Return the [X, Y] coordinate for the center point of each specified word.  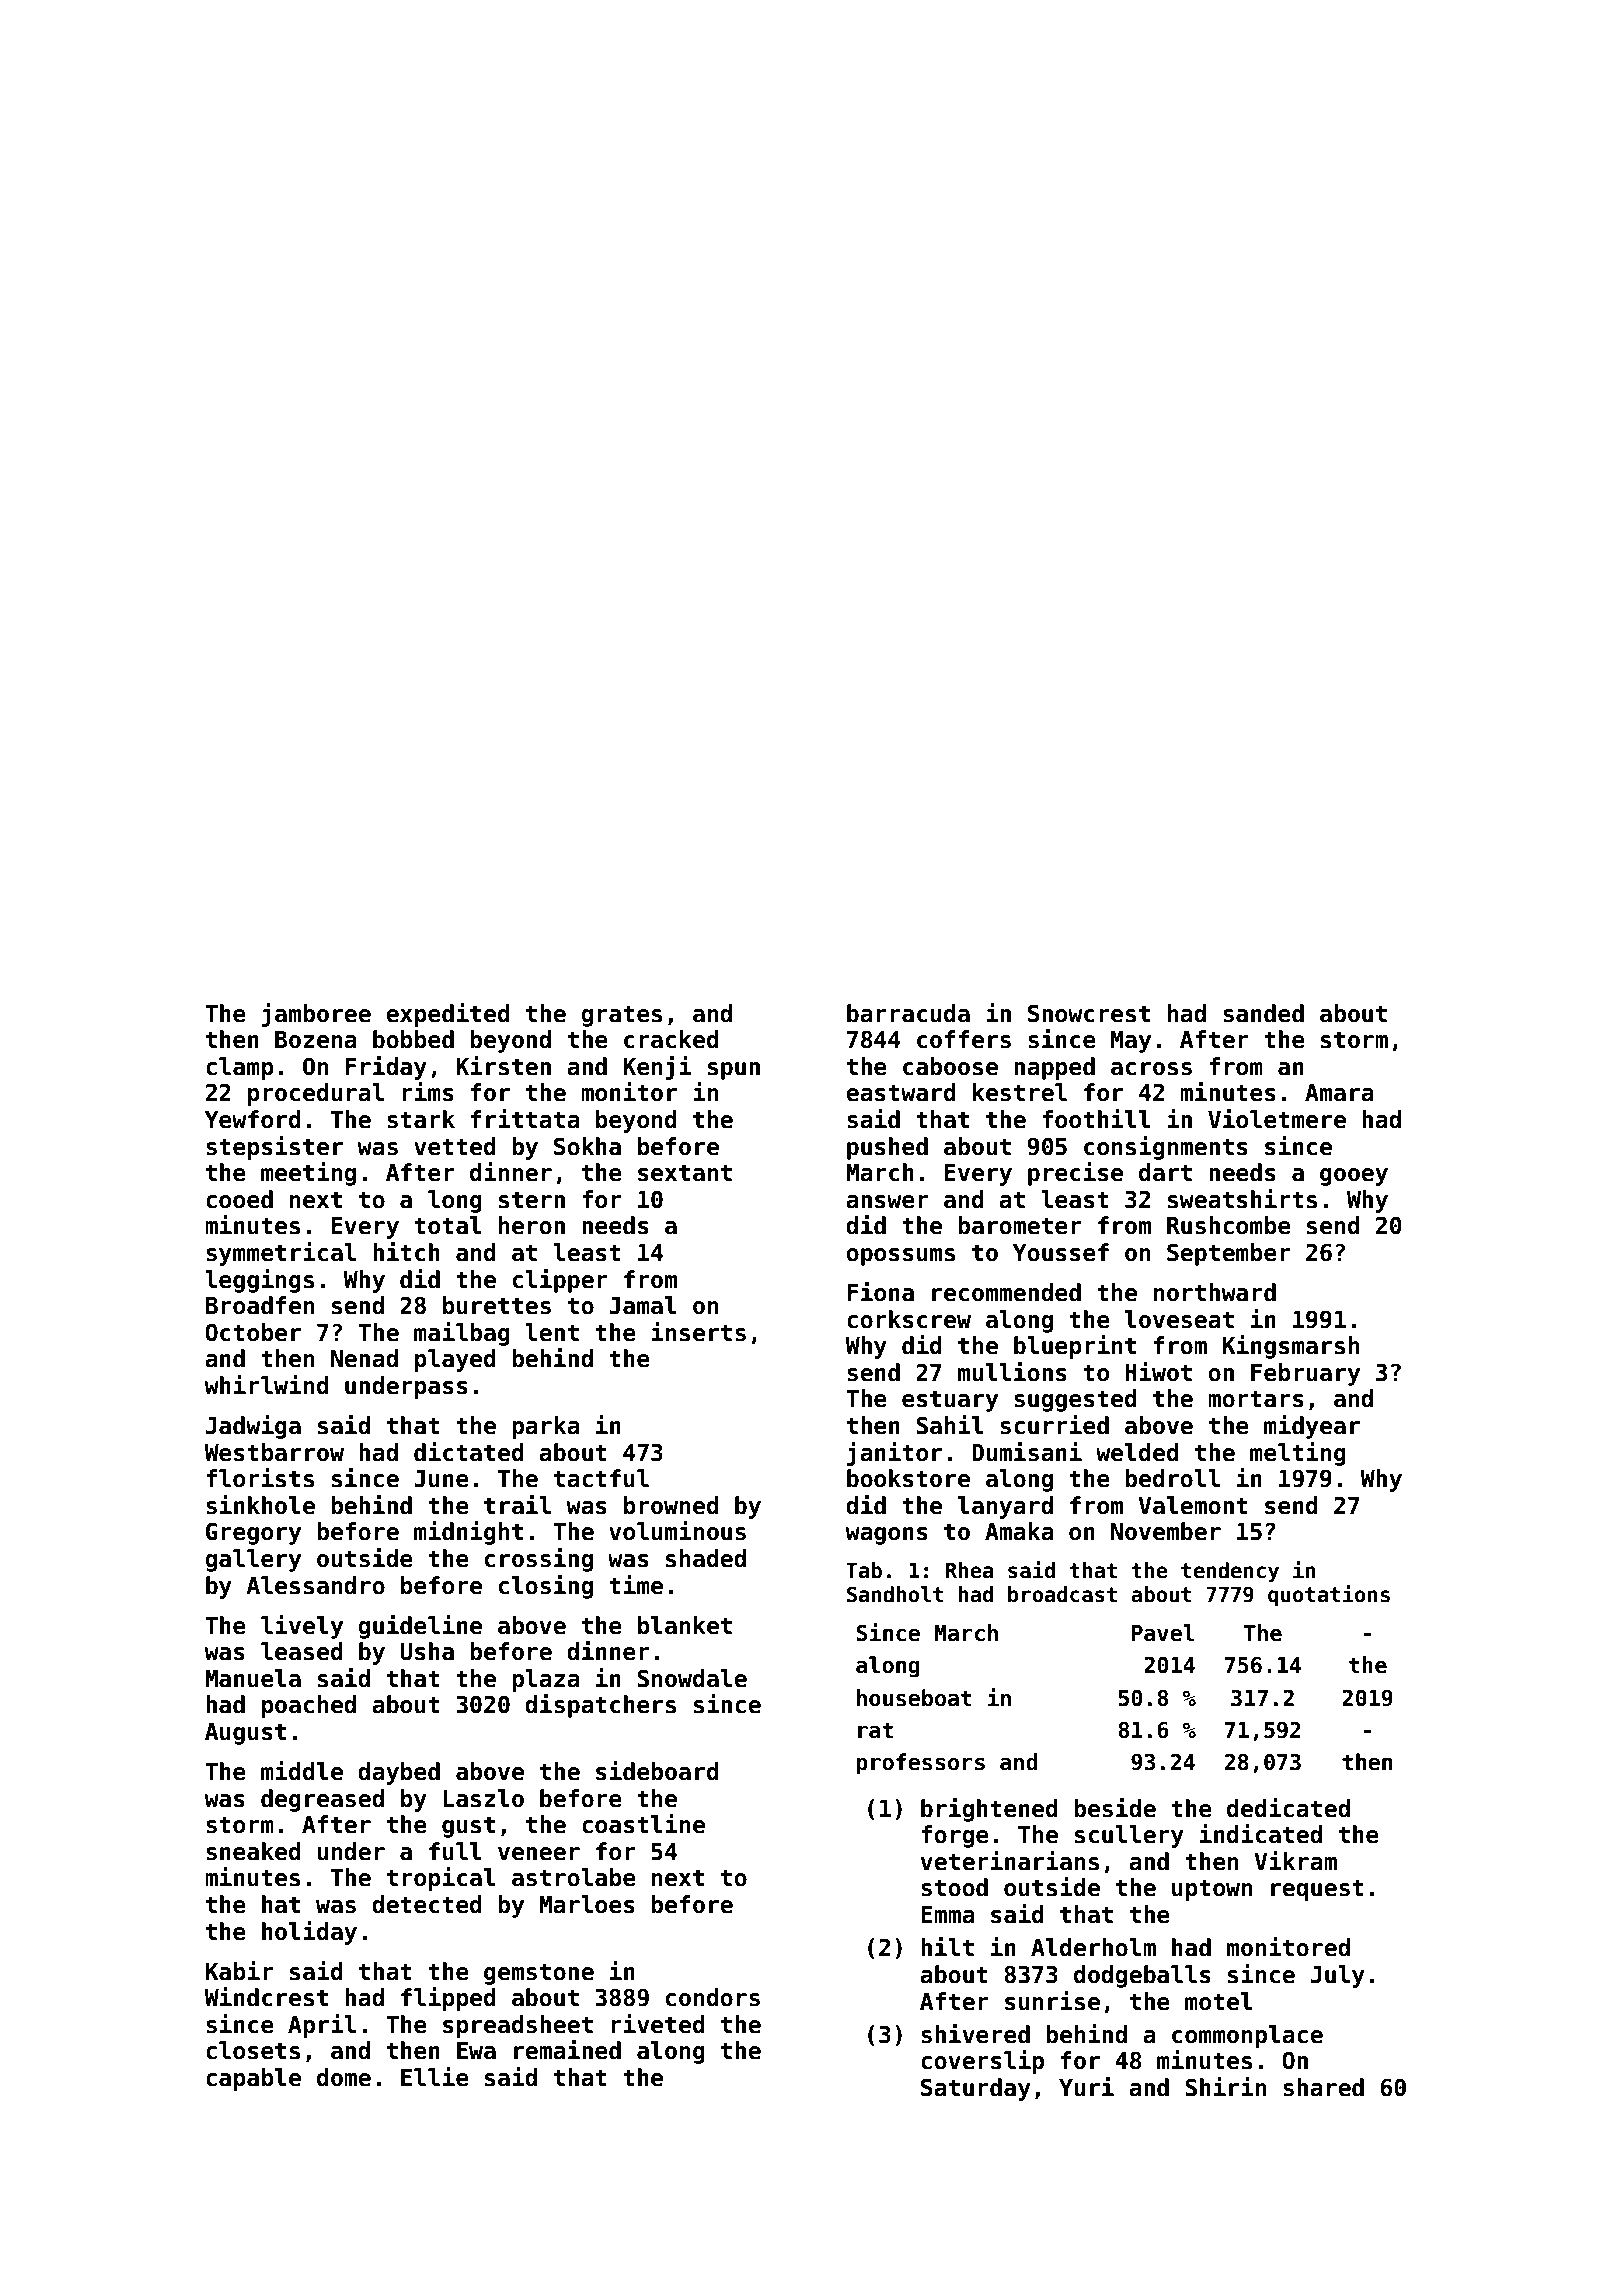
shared [1323, 2087]
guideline [420, 1627]
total [448, 1225]
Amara [1339, 1093]
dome [344, 2077]
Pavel [1163, 1633]
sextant [685, 1173]
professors [921, 1764]
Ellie [435, 2077]
